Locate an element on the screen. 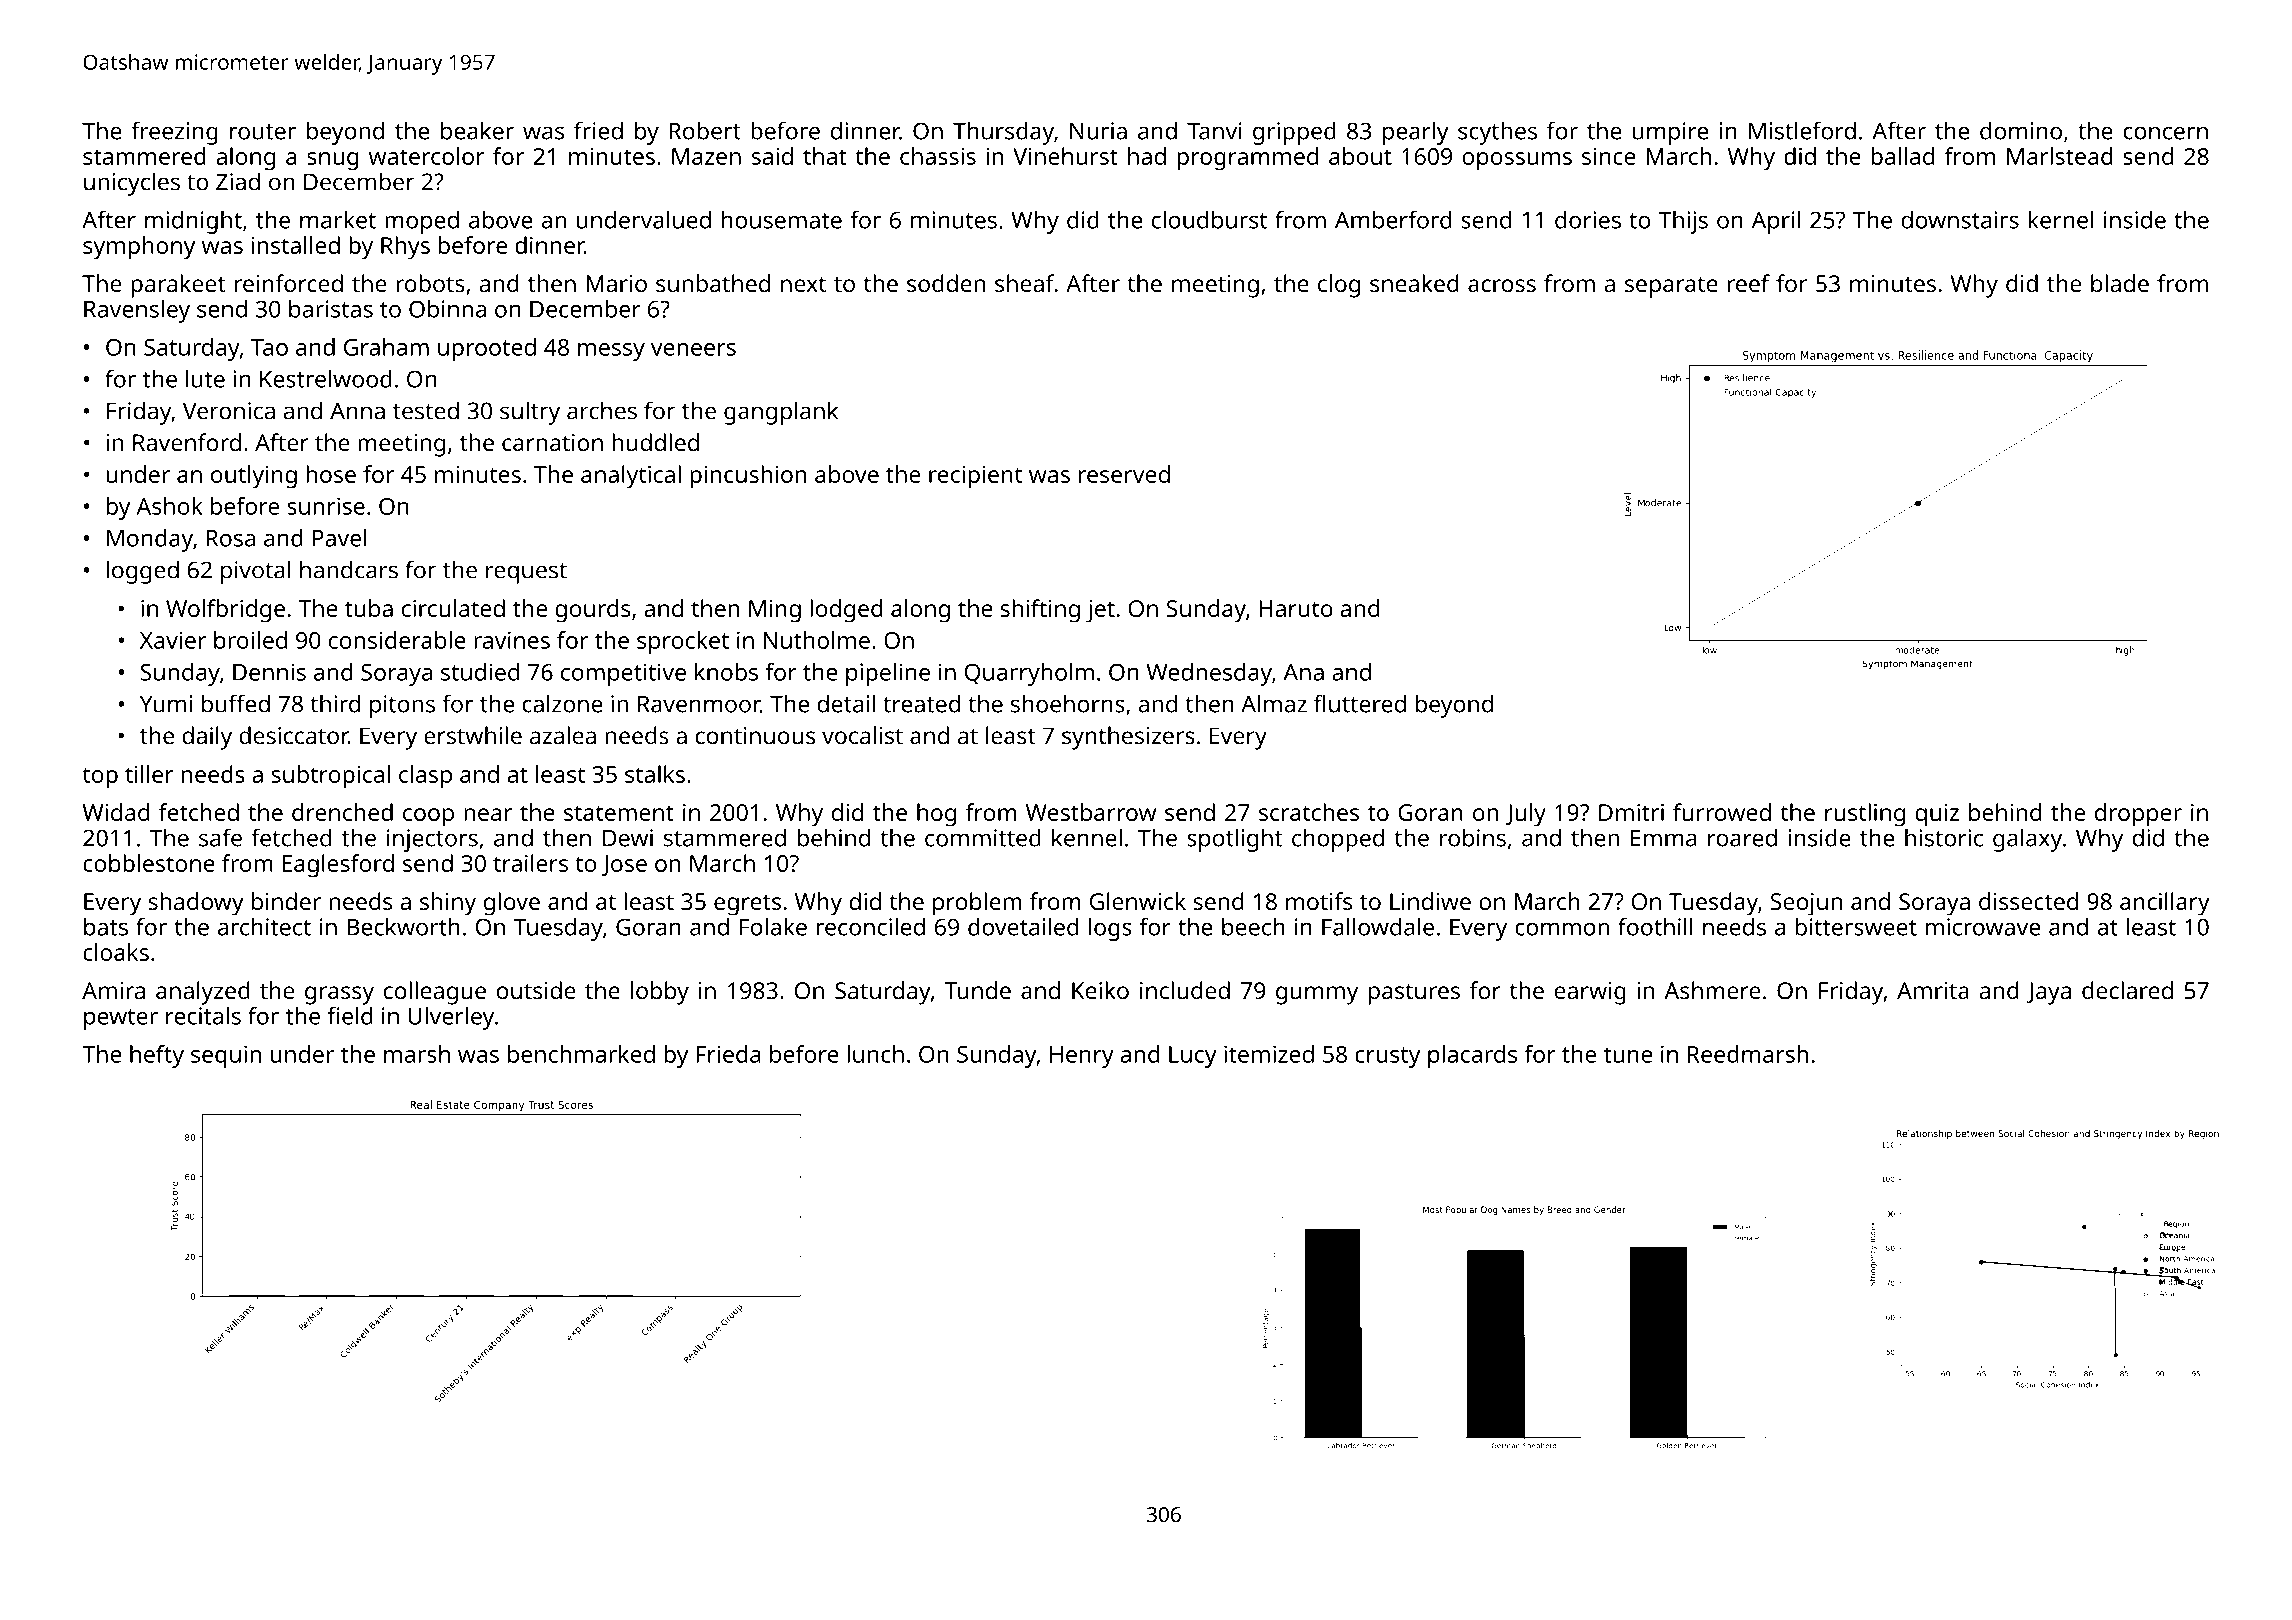  furrowed is located at coordinates (1722, 812).
